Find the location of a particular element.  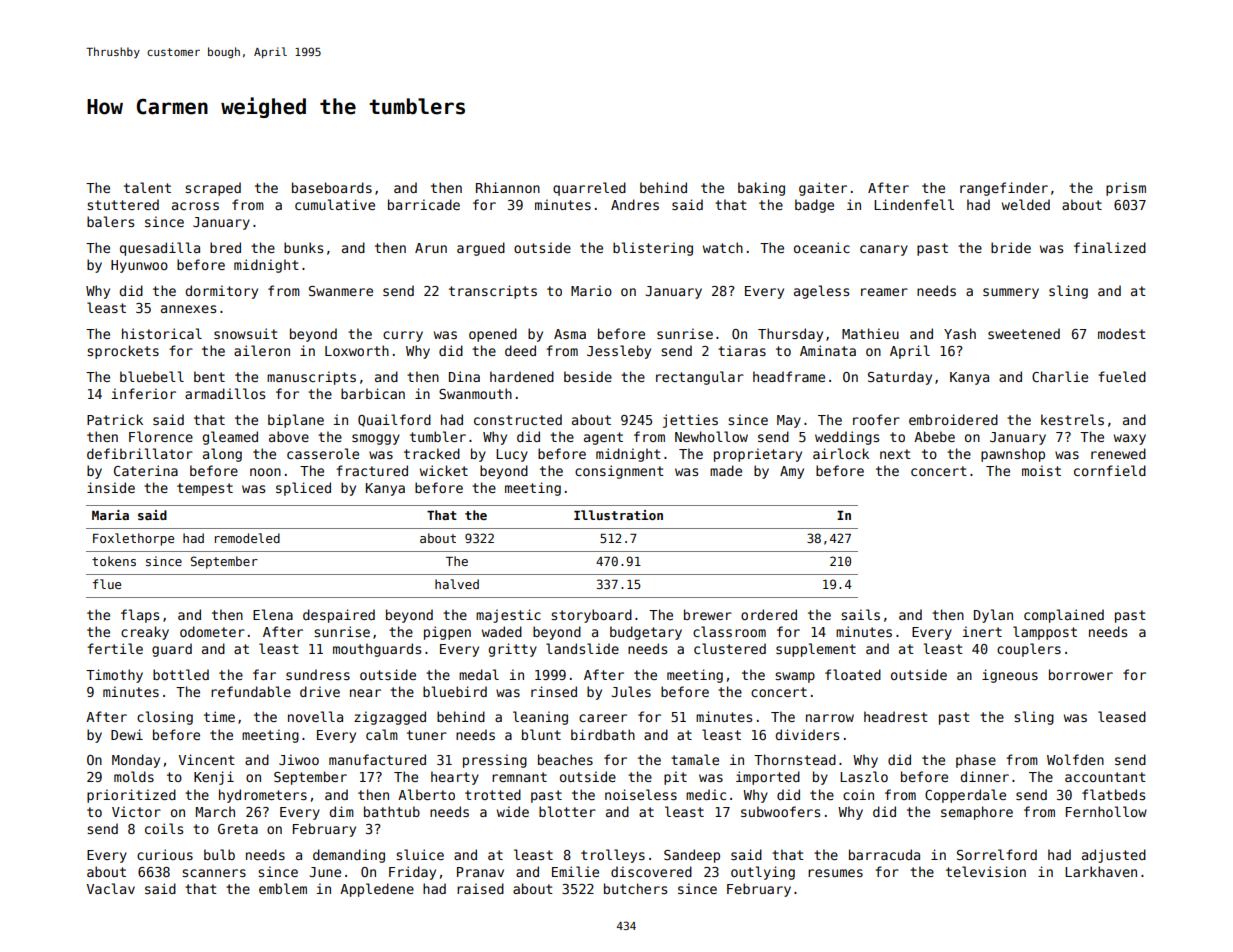

coils is located at coordinates (164, 828).
